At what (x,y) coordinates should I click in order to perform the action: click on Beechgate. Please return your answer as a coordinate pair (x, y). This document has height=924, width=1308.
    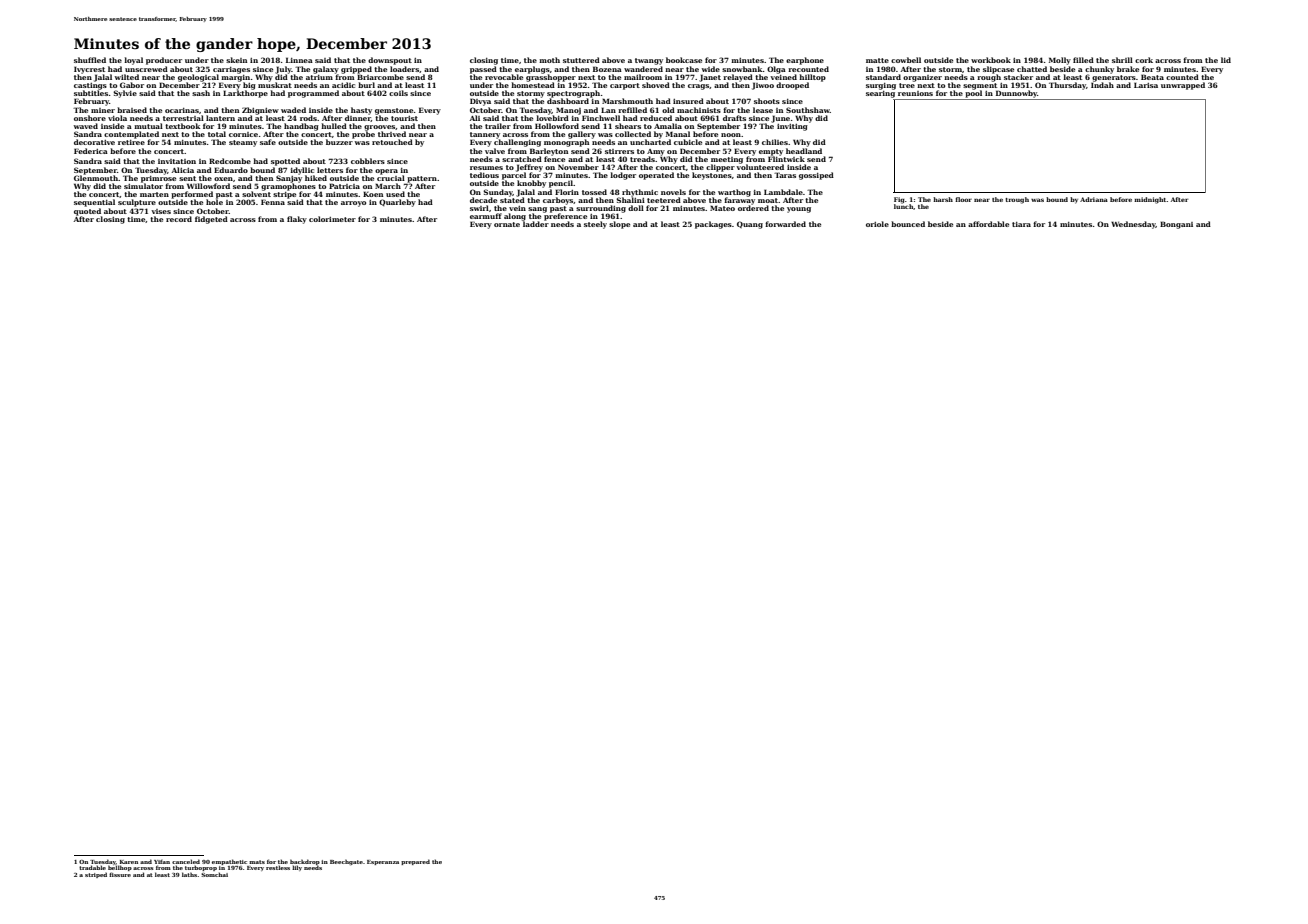
    Looking at the image, I should click on (346, 862).
